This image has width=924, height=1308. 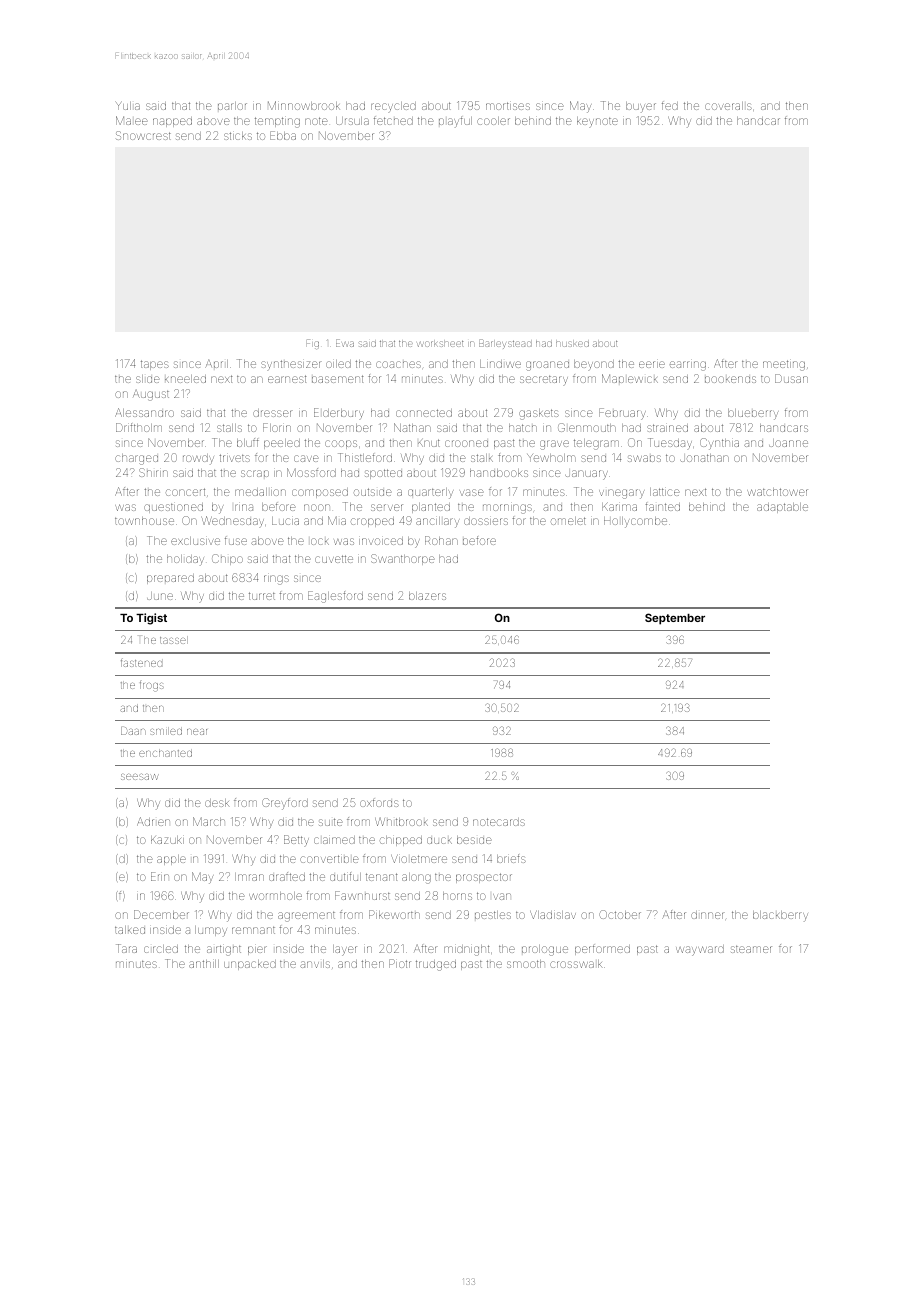 What do you see at coordinates (670, 106) in the image?
I see `fed` at bounding box center [670, 106].
